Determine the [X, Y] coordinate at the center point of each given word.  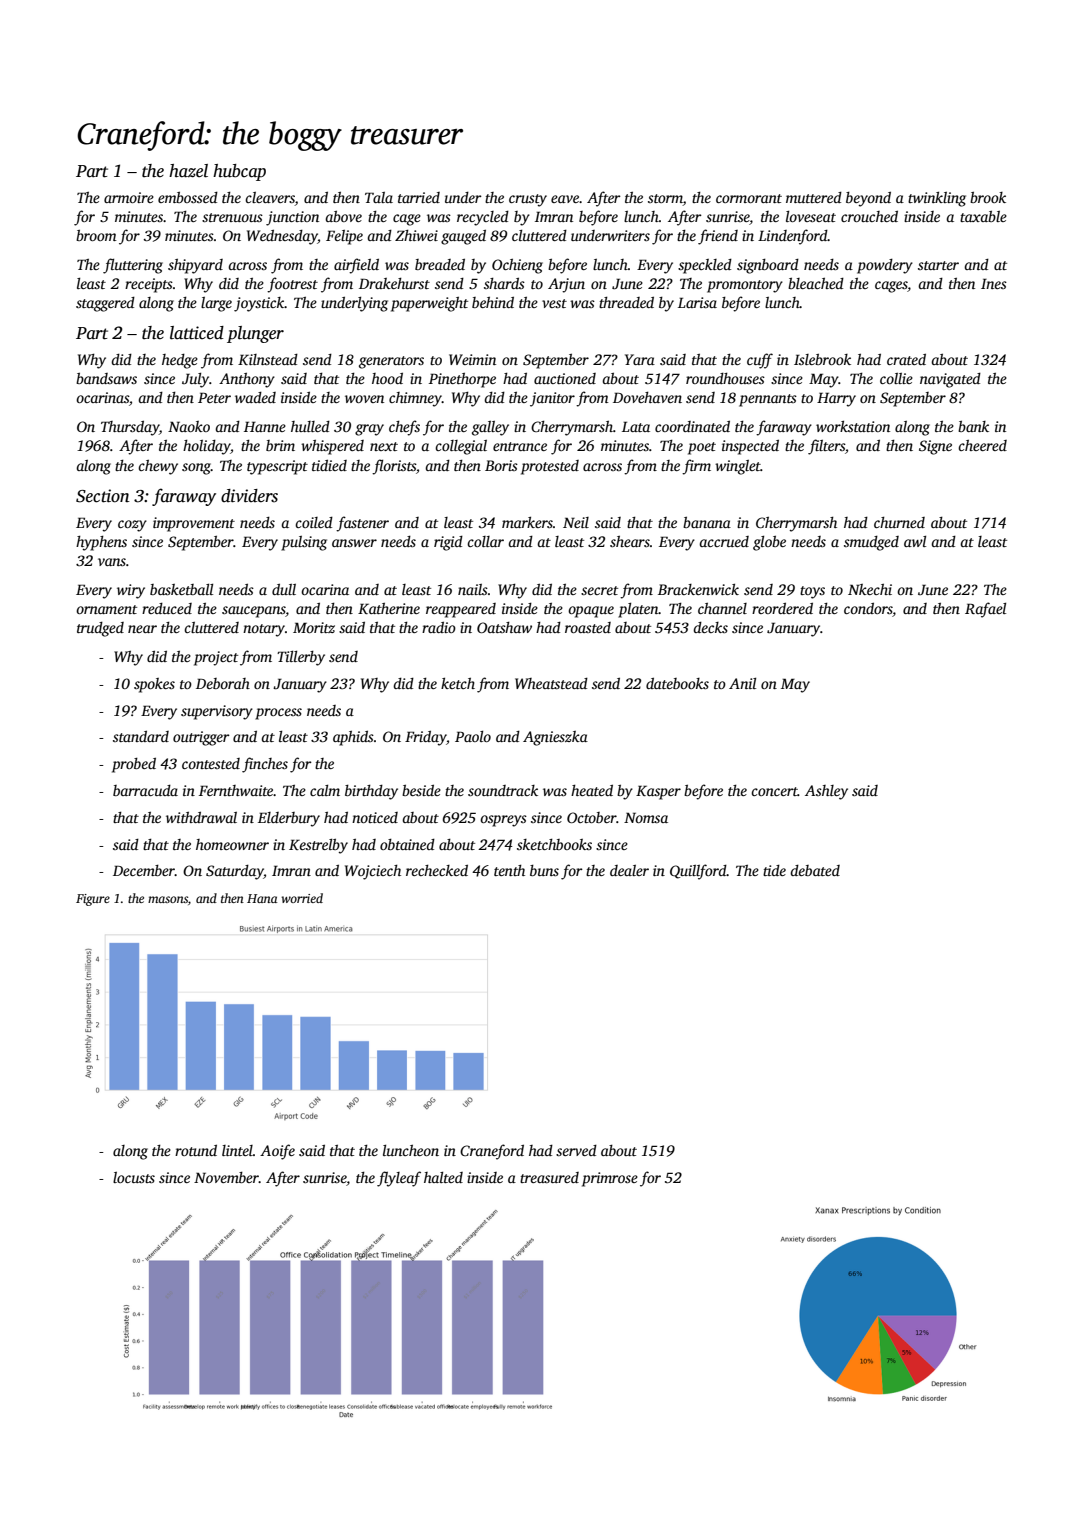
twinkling [937, 199]
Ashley [826, 792]
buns [544, 870]
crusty [528, 200]
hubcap [239, 172]
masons [168, 899]
